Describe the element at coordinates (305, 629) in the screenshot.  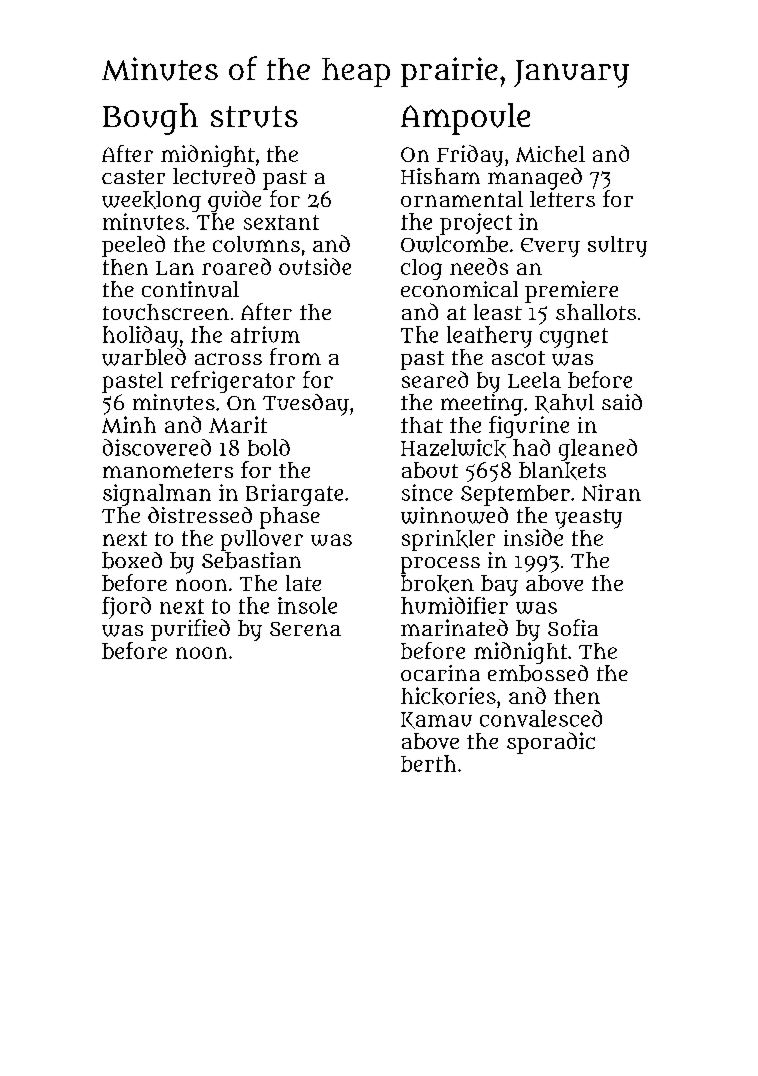
I see `Serena` at that location.
